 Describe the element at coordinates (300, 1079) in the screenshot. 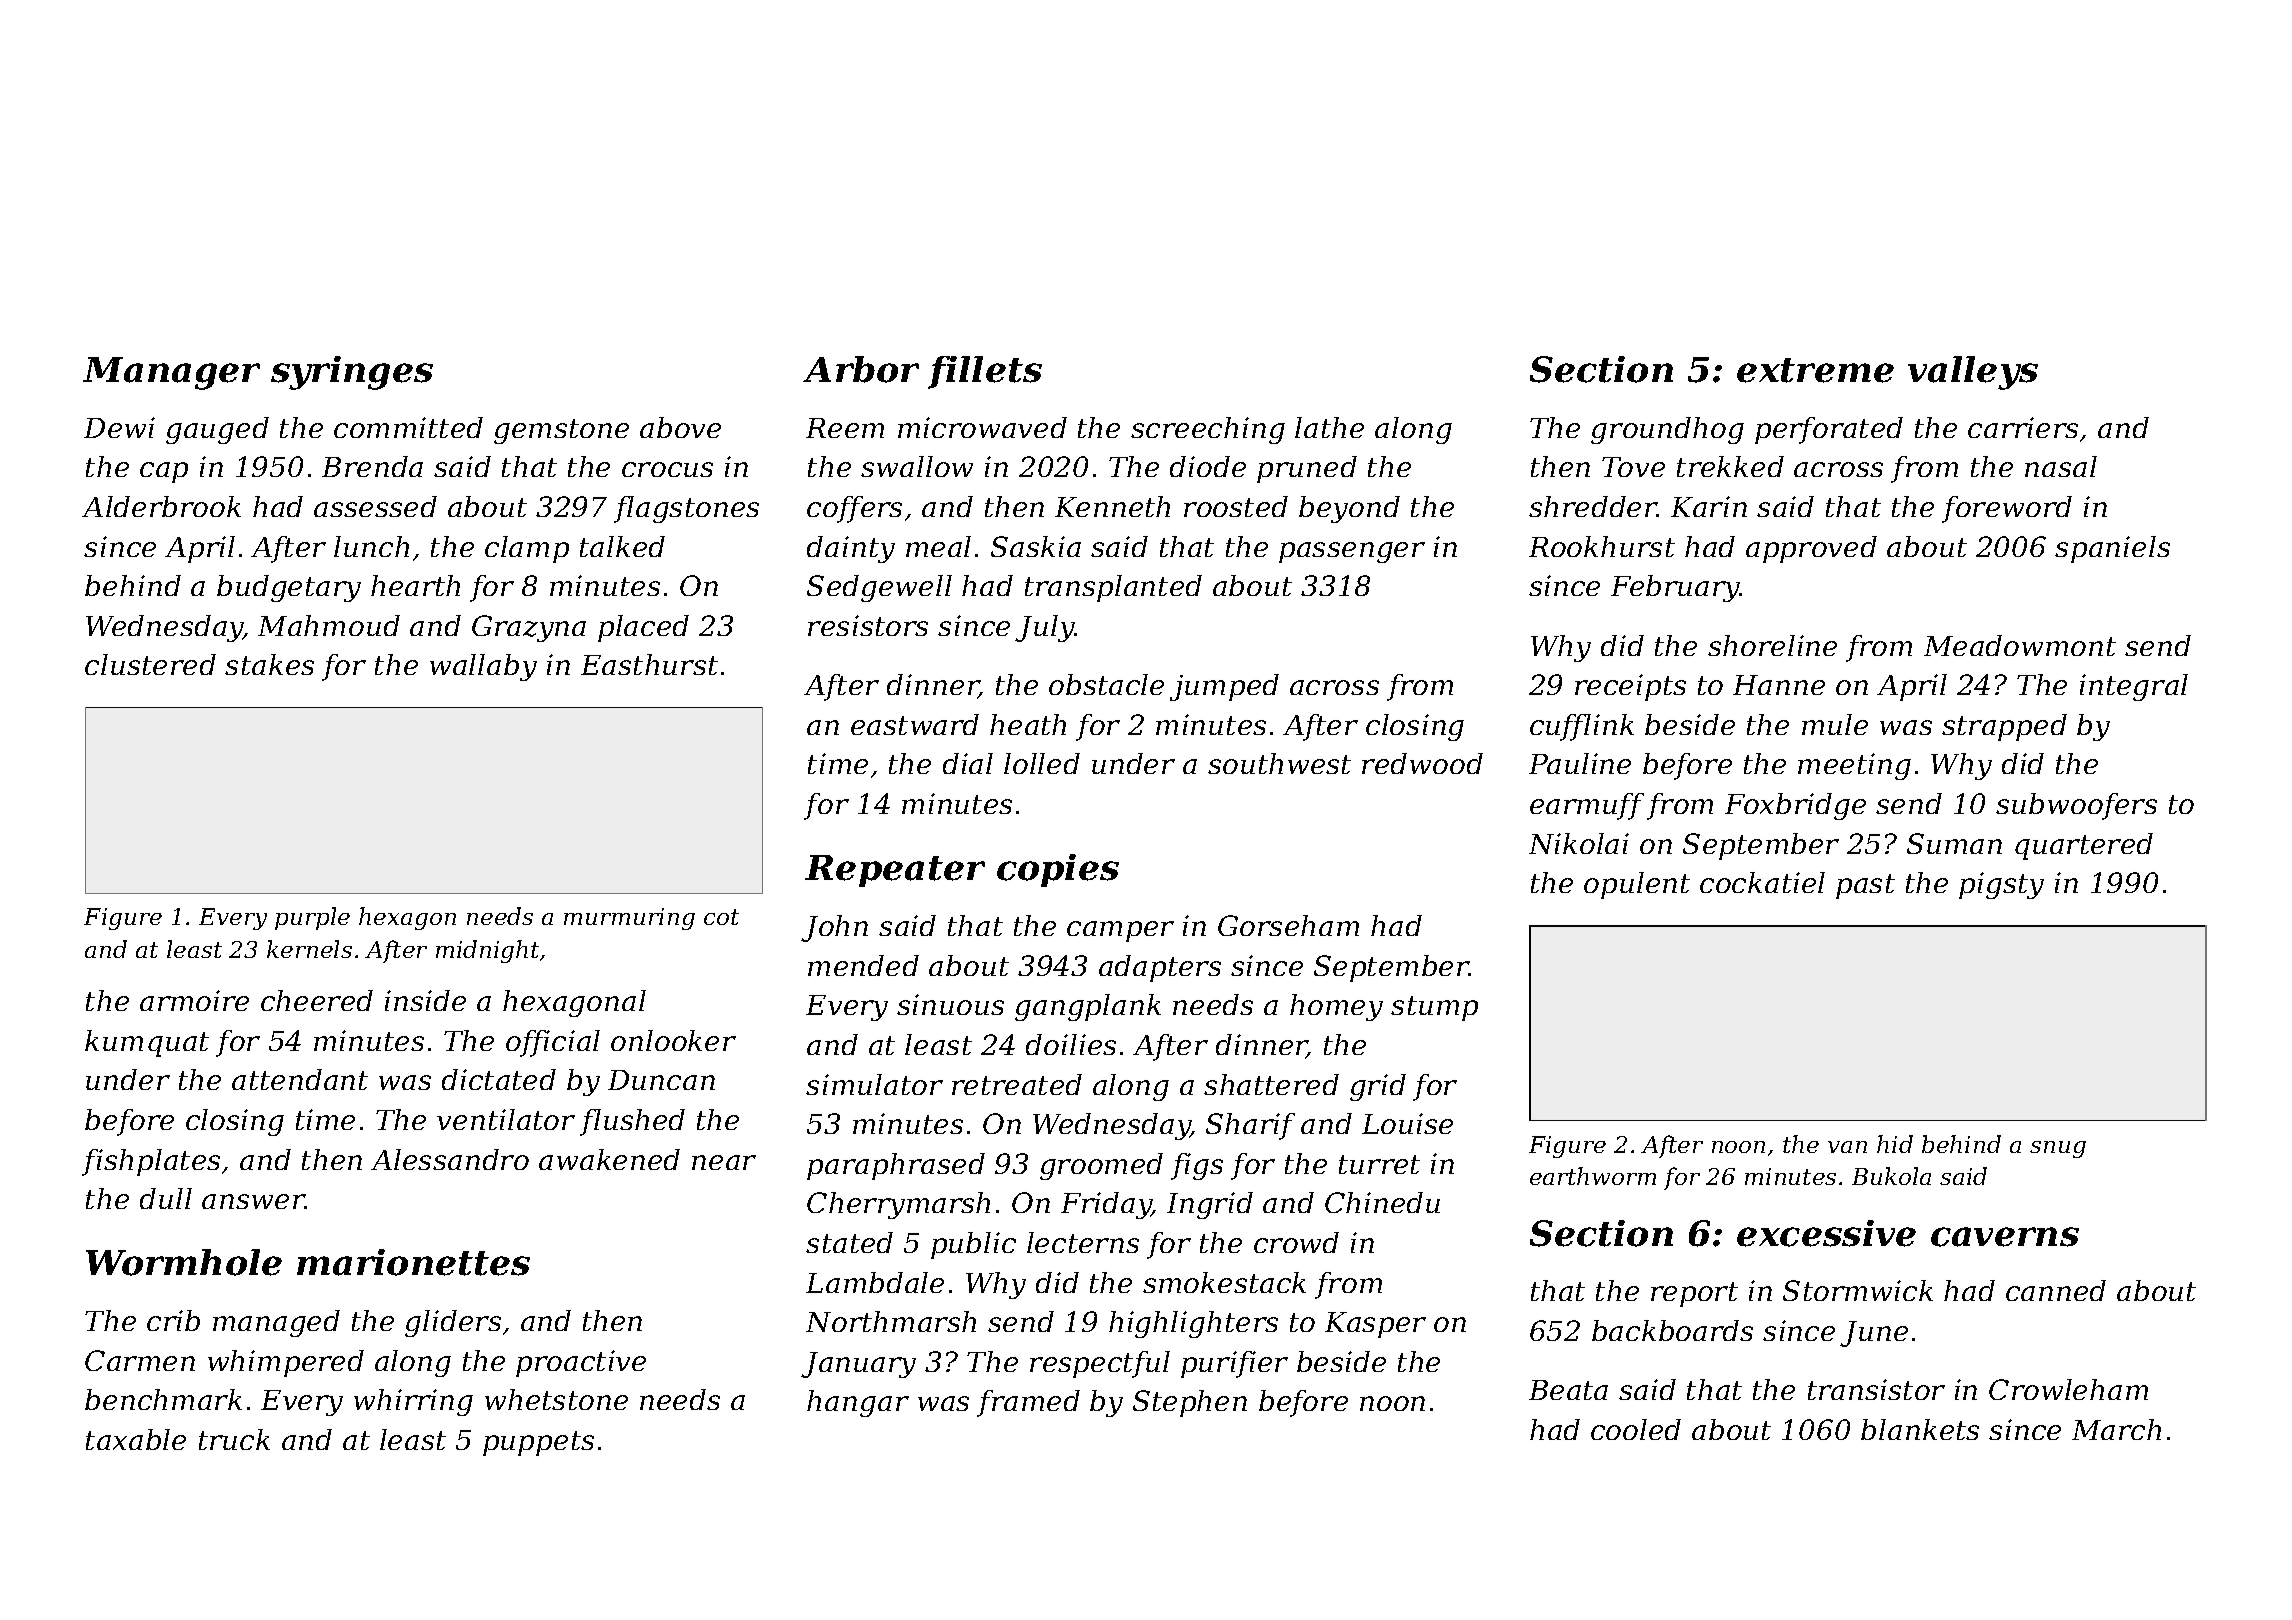

I see `attendant` at that location.
